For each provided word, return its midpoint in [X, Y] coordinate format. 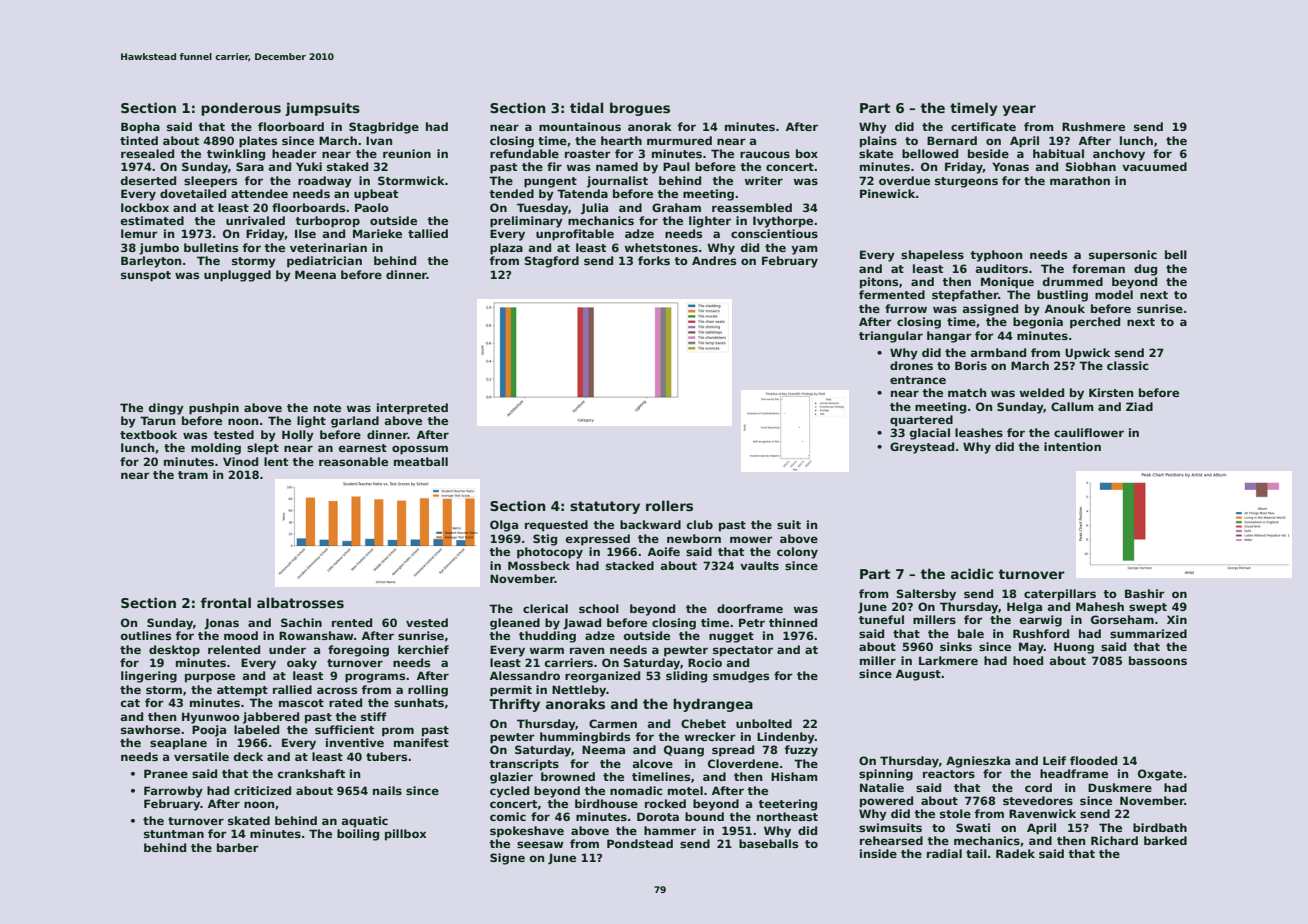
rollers [669, 505]
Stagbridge [384, 128]
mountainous [580, 126]
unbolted [764, 723]
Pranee [166, 773]
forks [654, 260]
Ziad [1139, 406]
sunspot [146, 276]
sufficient [344, 729]
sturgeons [966, 182]
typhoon [996, 256]
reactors [949, 774]
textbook [148, 434]
